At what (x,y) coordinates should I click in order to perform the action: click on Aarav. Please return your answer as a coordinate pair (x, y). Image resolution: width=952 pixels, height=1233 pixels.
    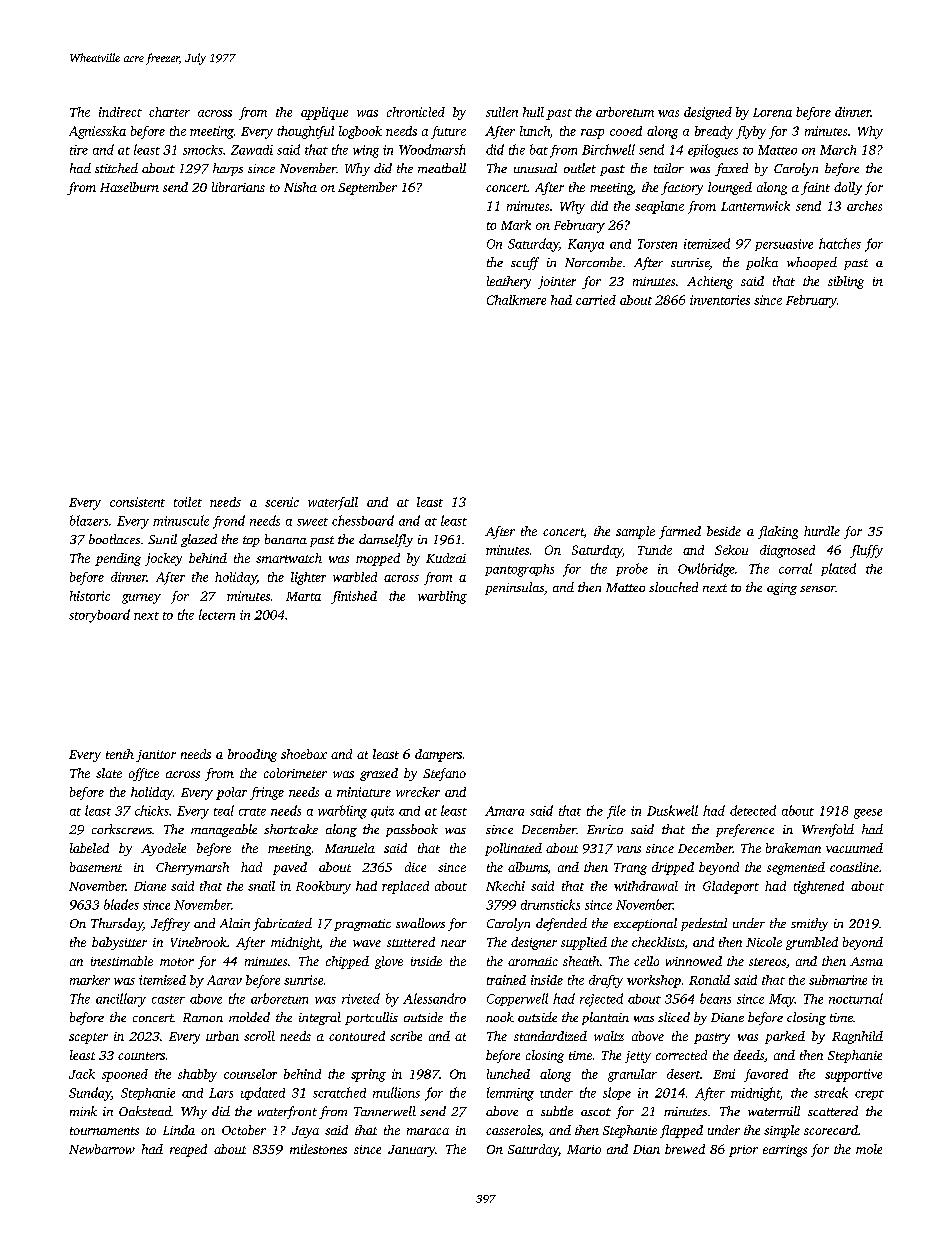
    Looking at the image, I should click on (224, 980).
